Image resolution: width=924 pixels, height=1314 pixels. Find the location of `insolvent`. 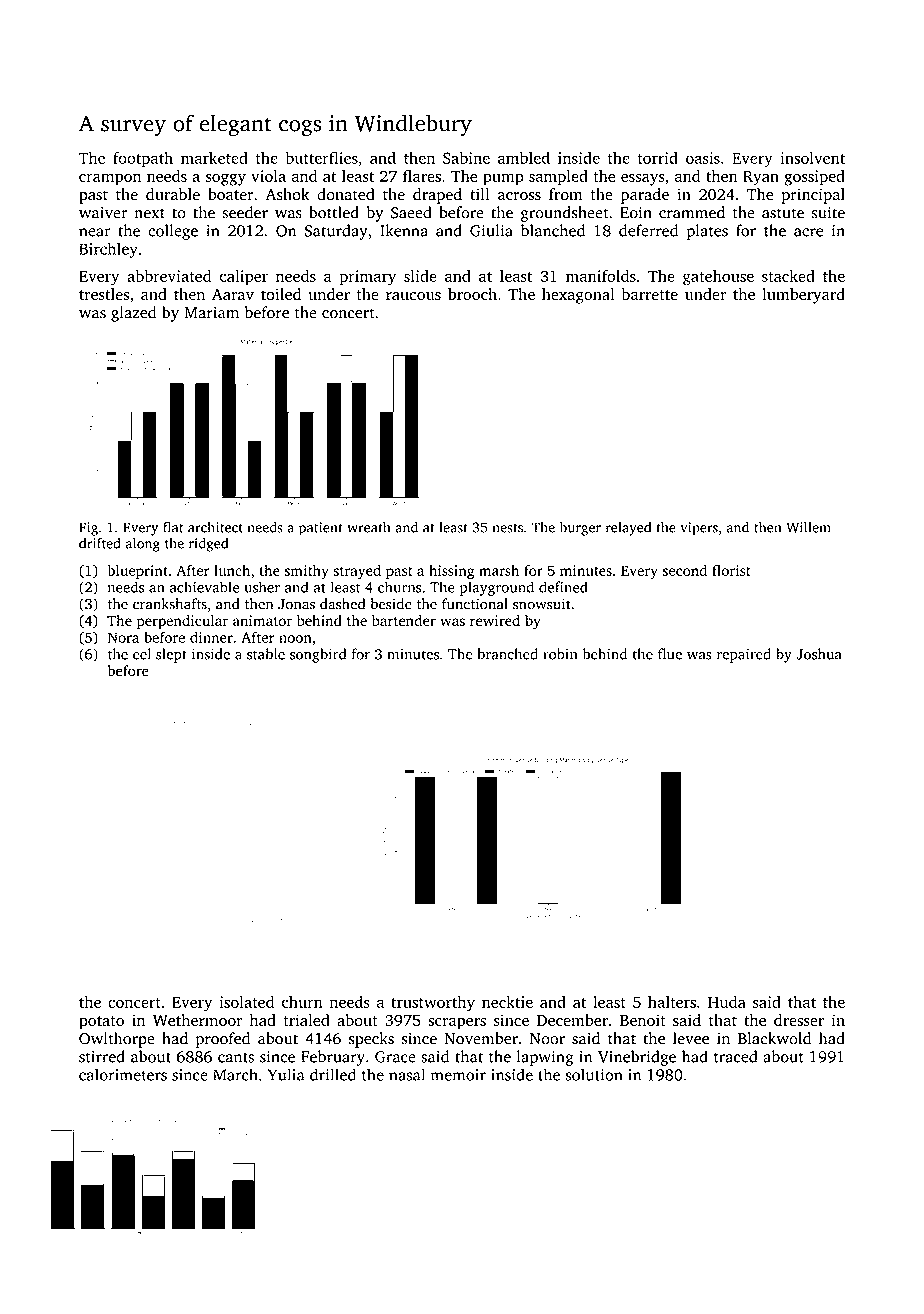

insolvent is located at coordinates (812, 158).
